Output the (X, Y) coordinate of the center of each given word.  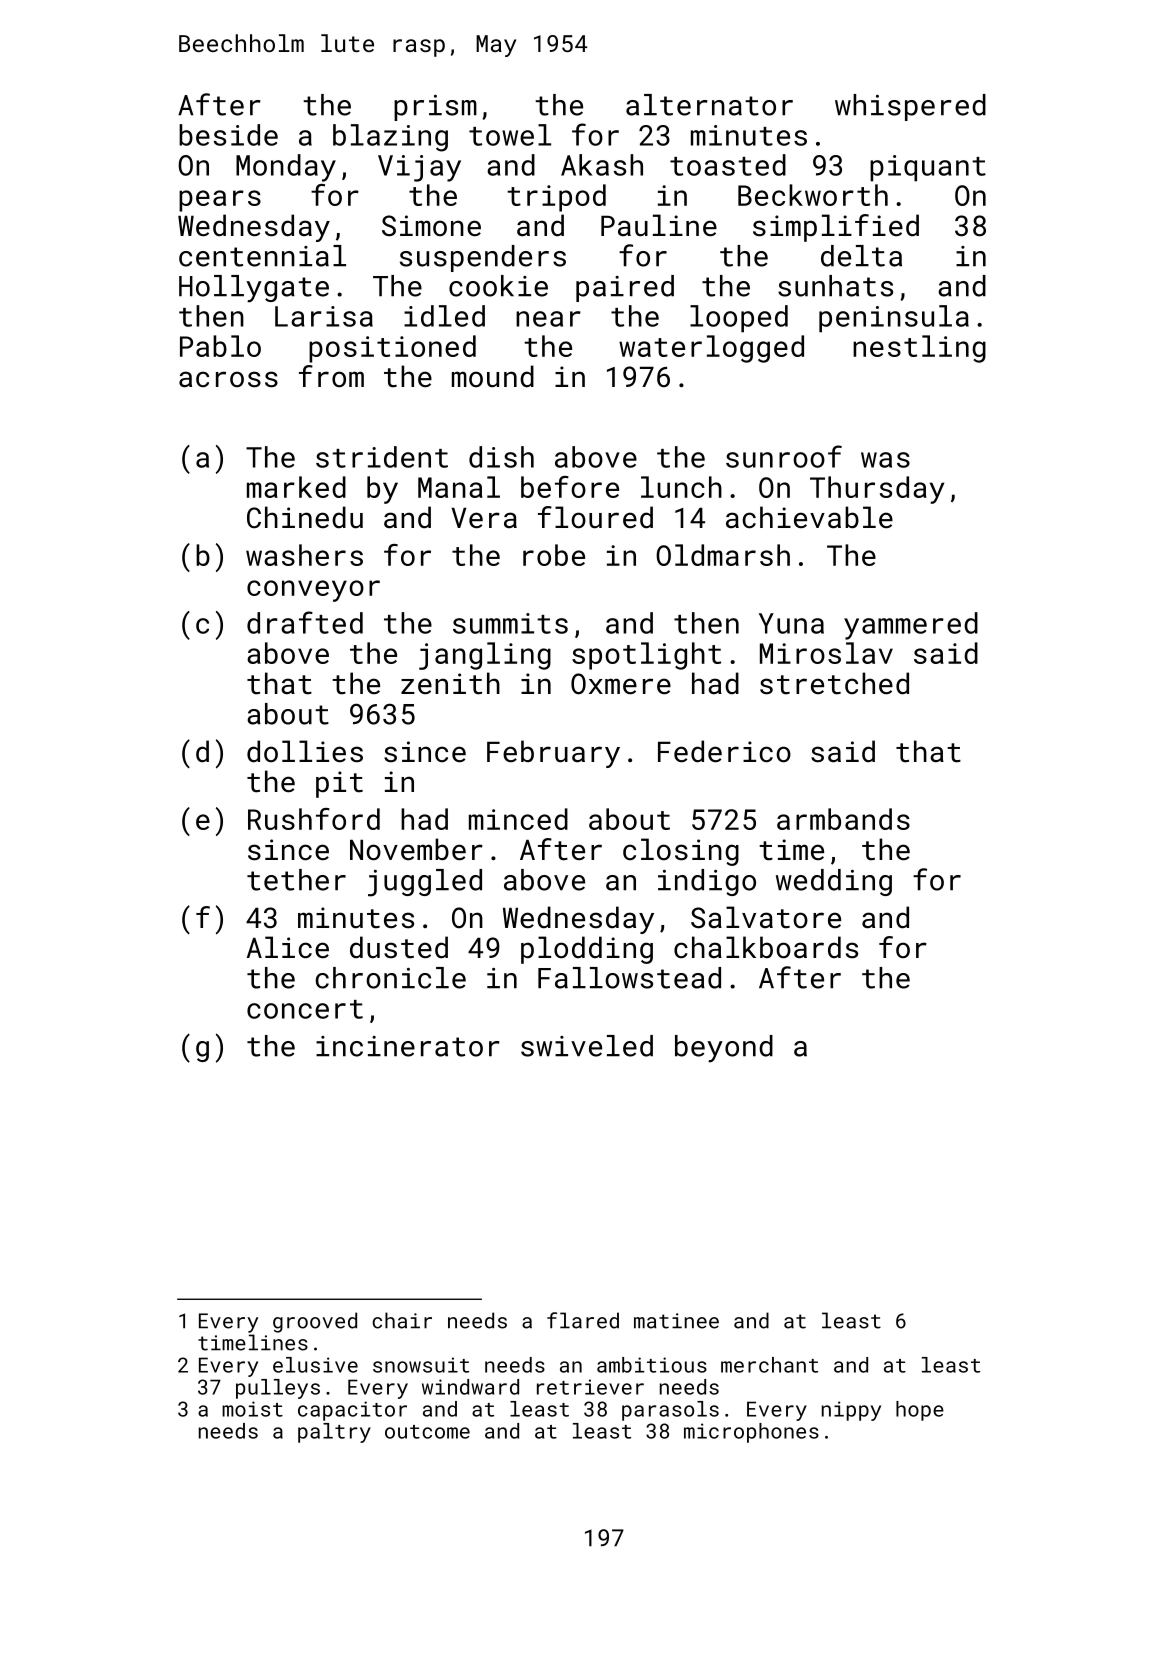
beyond (724, 1049)
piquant (928, 168)
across (228, 379)
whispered (910, 107)
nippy (851, 1411)
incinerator (408, 1046)
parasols (670, 1411)
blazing (390, 138)
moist (252, 1409)
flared (583, 1320)
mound (493, 376)
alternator (709, 105)
